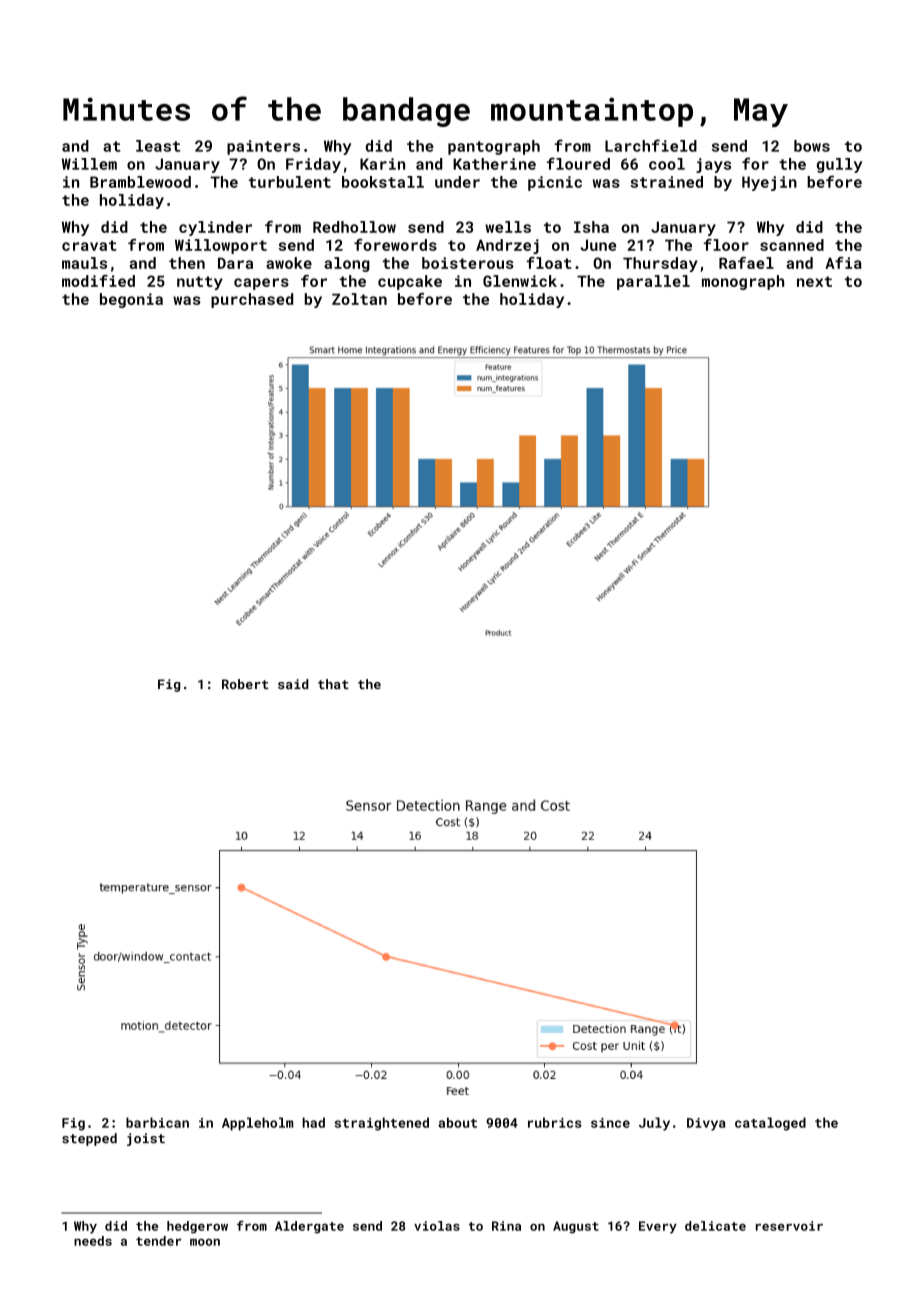  I want to click on Willem, so click(89, 164).
